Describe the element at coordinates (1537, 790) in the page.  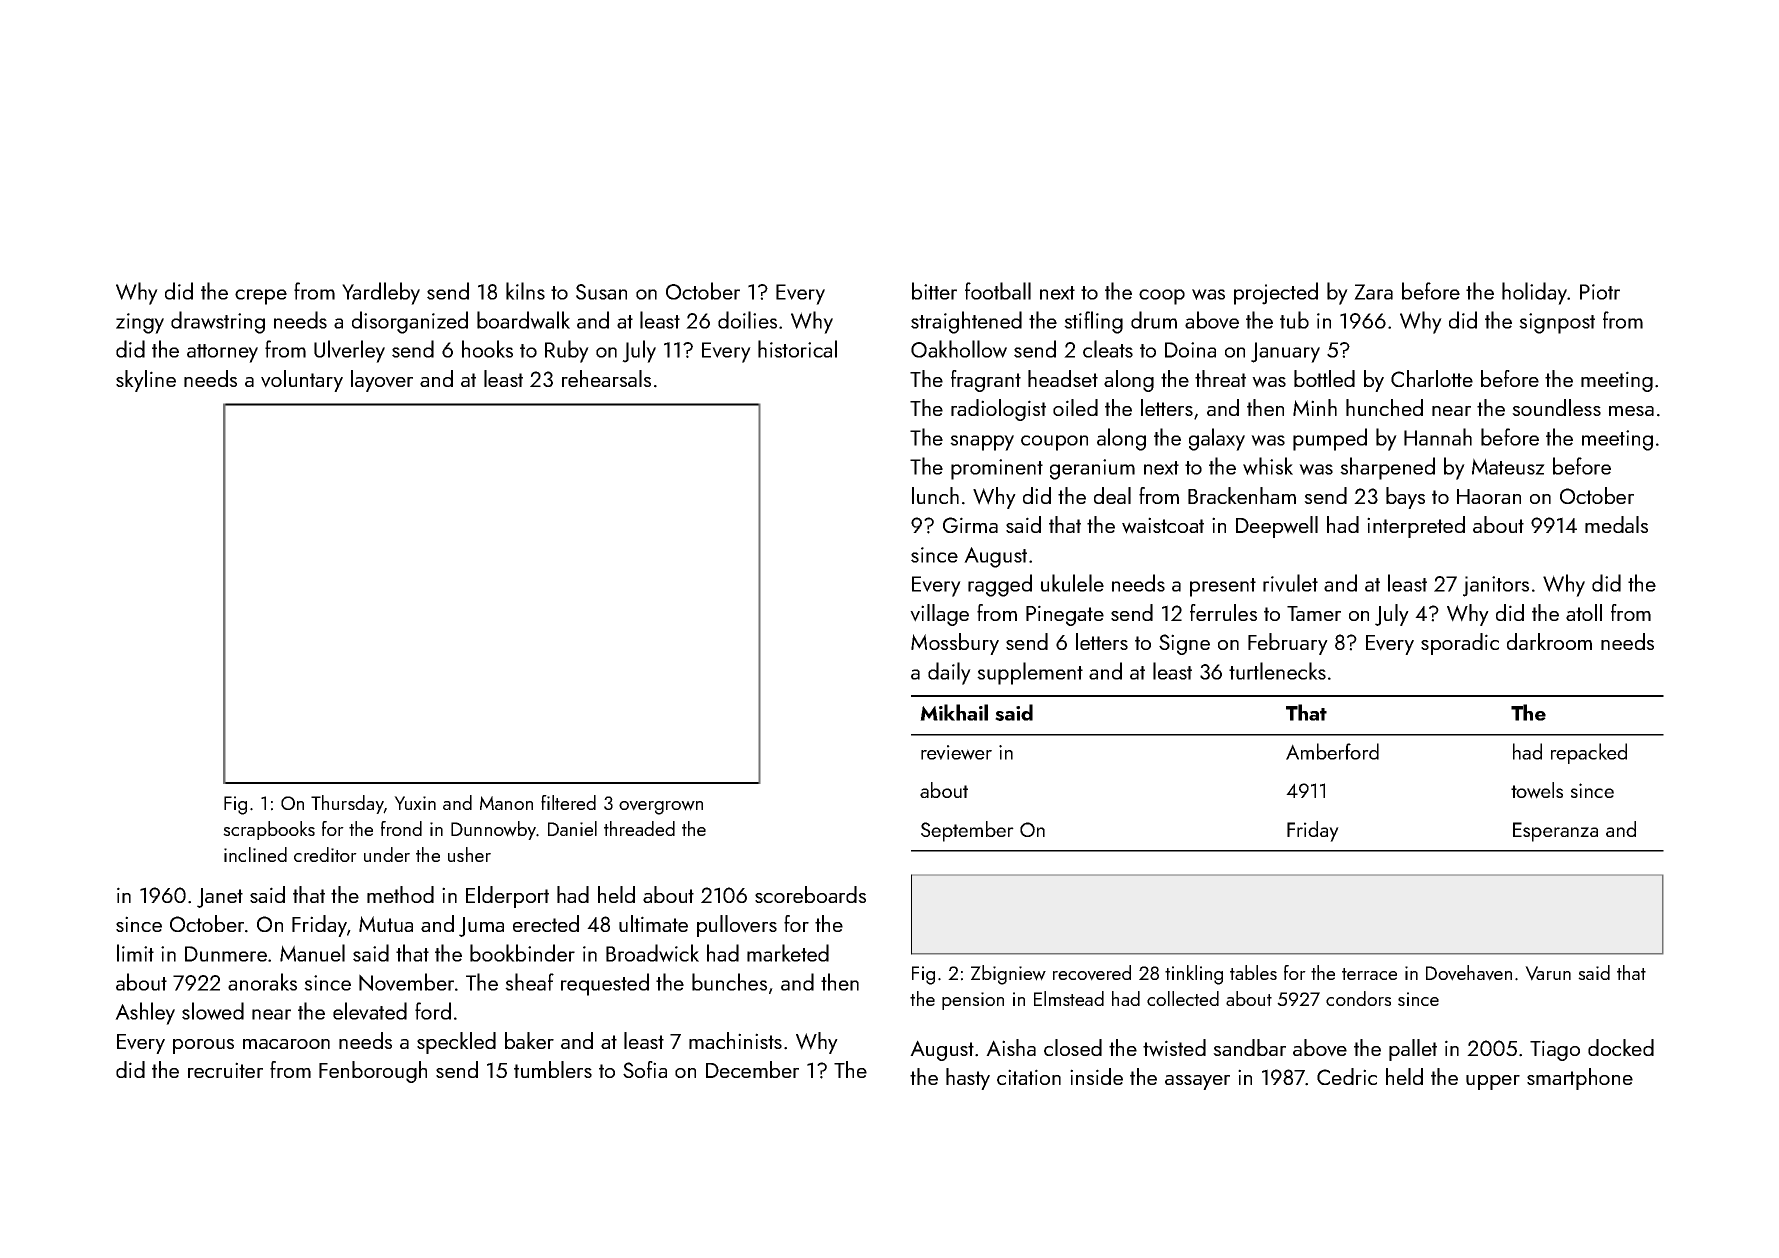
I see `towels` at that location.
